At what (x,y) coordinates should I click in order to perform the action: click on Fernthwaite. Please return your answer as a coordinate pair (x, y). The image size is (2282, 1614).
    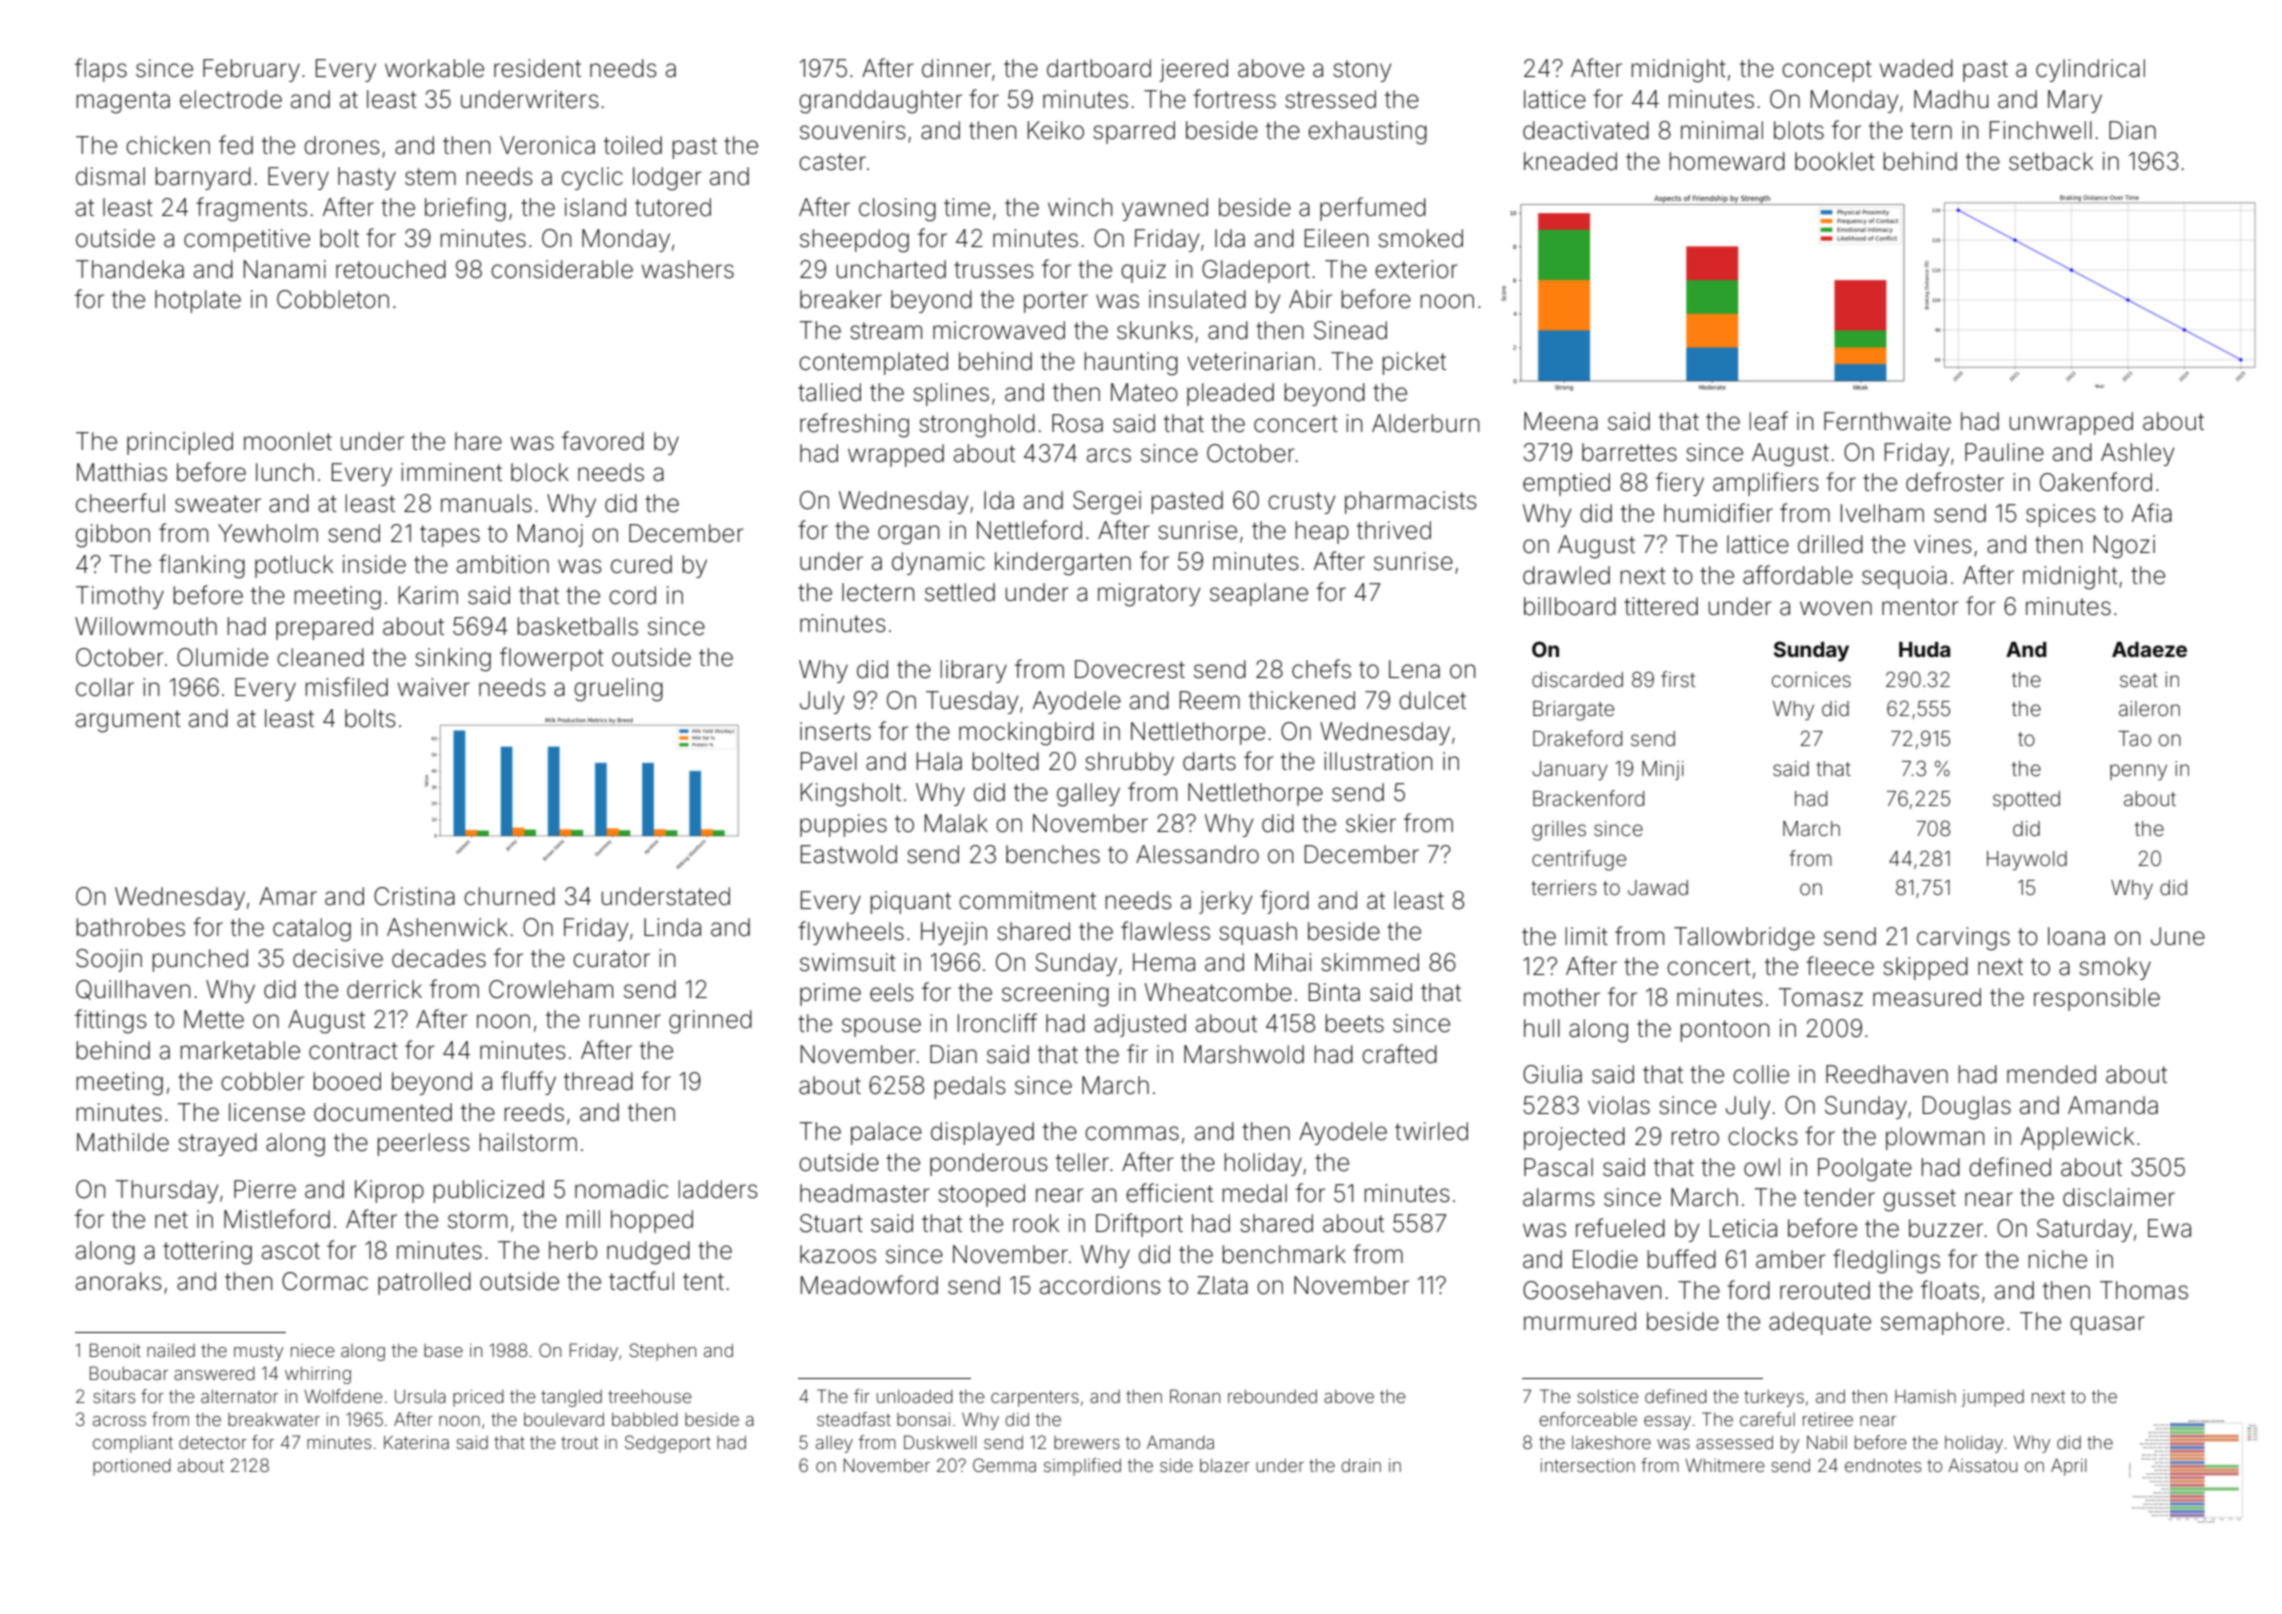
    Looking at the image, I should click on (1887, 421).
